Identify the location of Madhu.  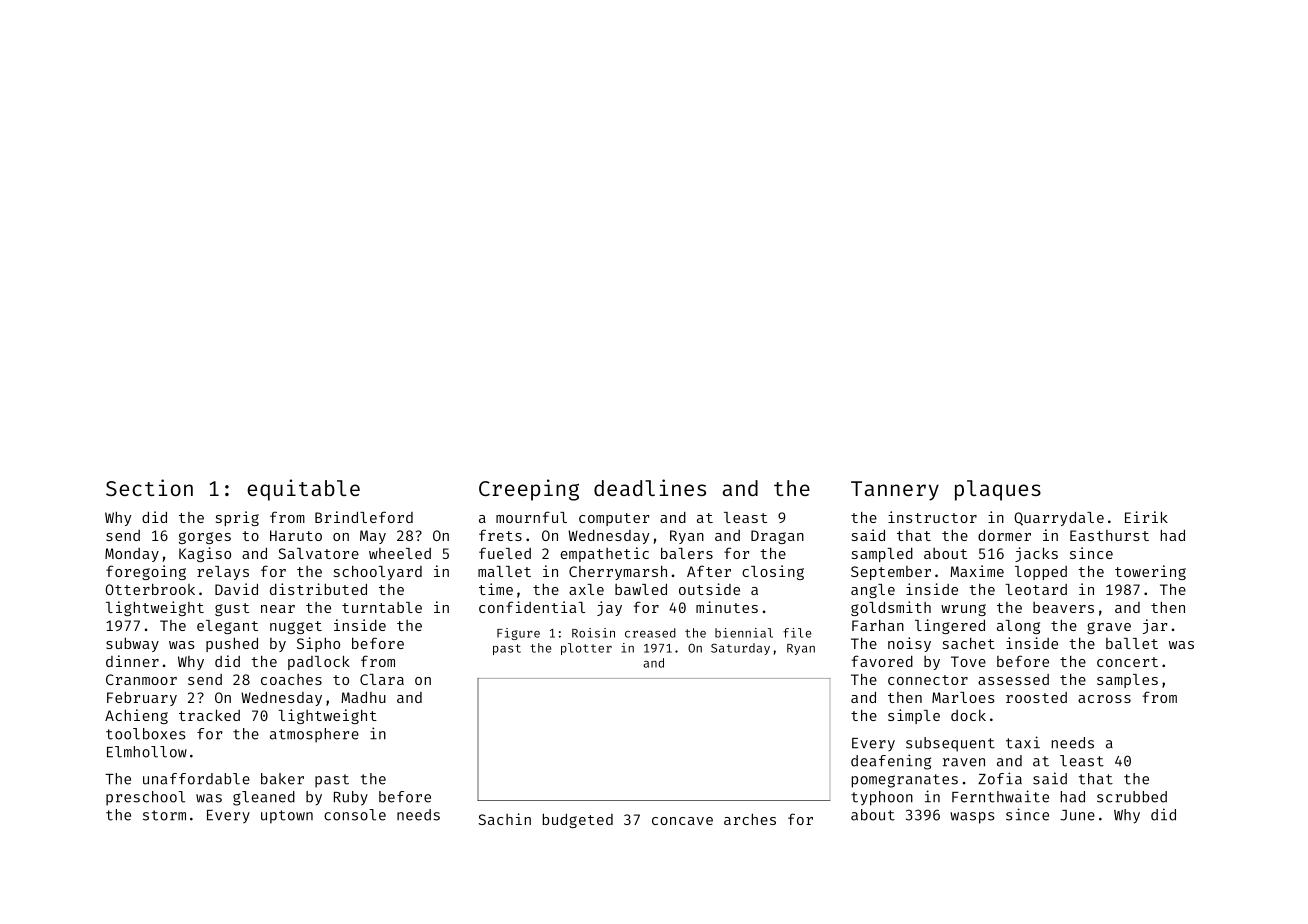
(363, 697).
